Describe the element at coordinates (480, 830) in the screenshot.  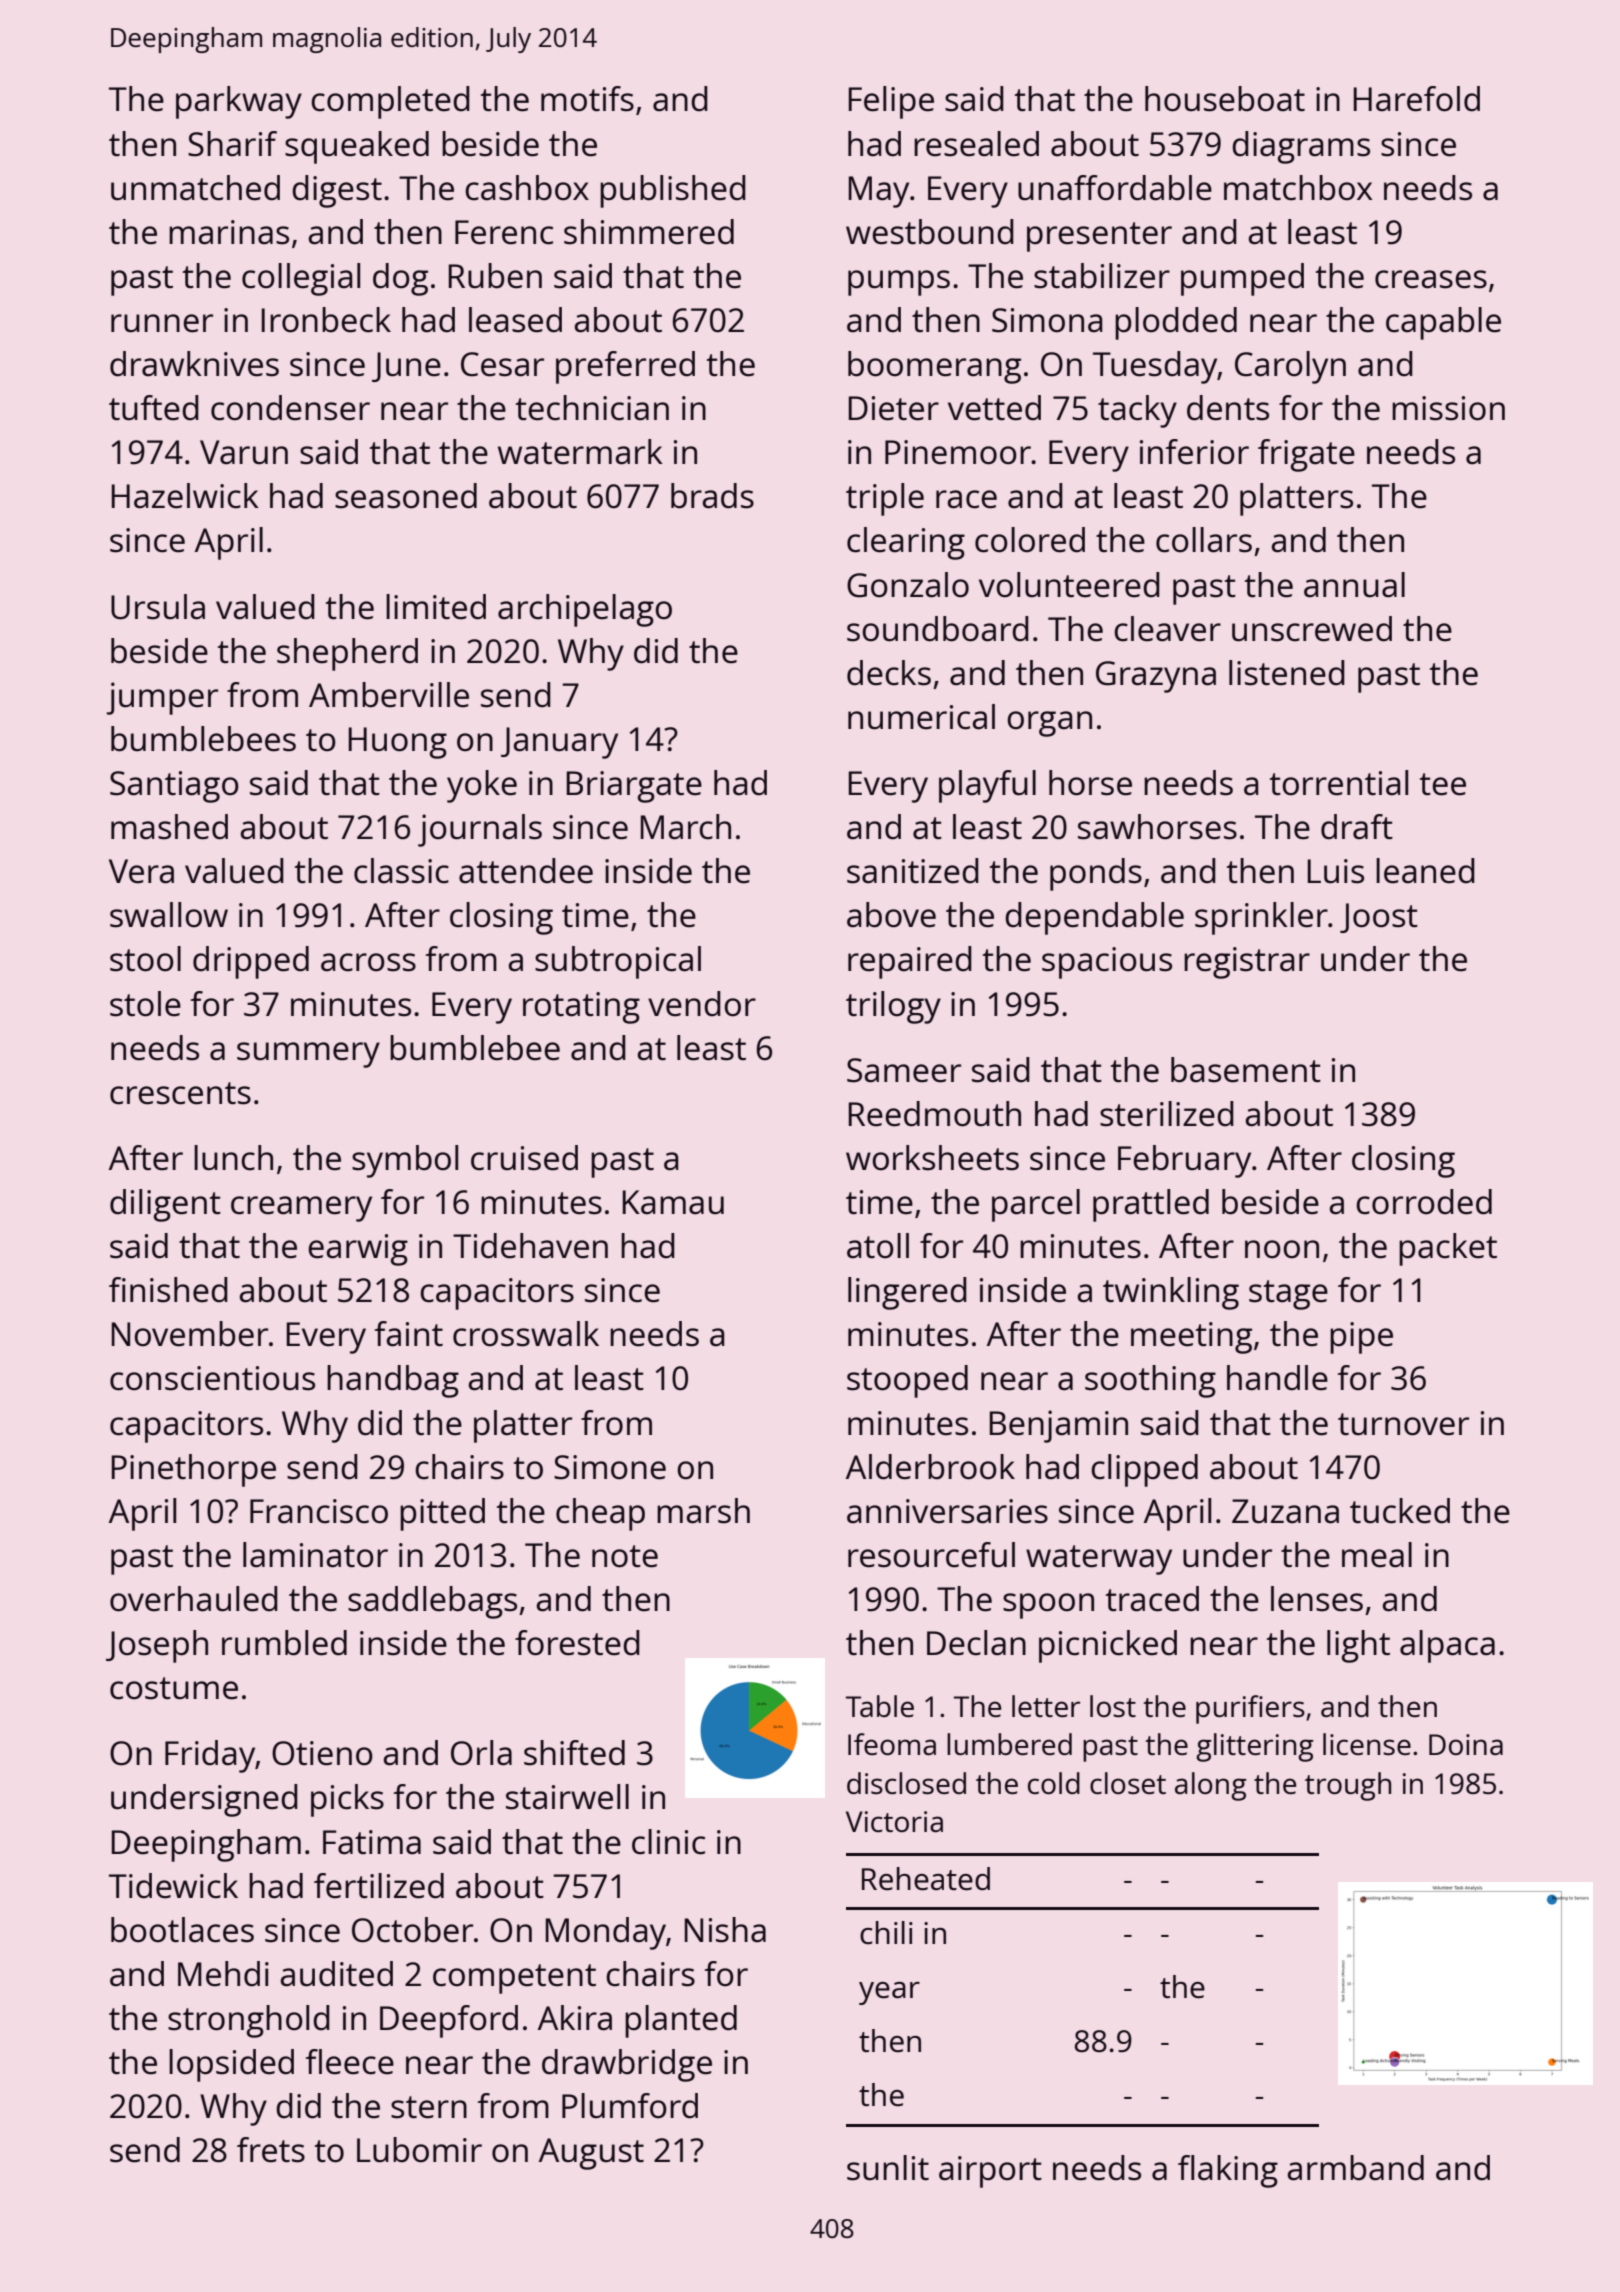
I see `journals` at that location.
